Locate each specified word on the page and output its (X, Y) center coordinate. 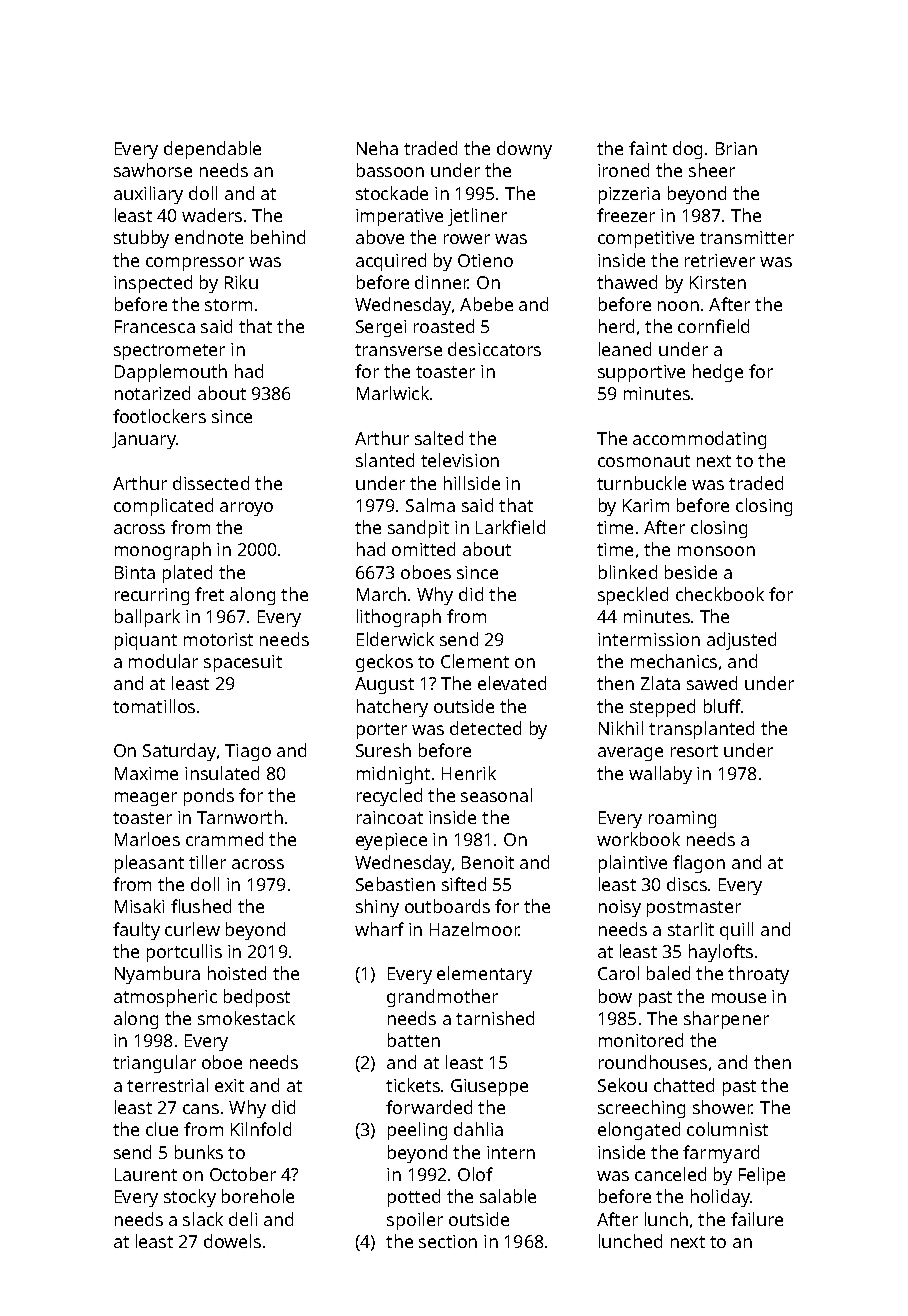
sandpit (418, 529)
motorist (218, 639)
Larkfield (510, 527)
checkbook (720, 594)
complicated (163, 507)
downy (524, 150)
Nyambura (157, 975)
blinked (628, 572)
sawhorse (153, 170)
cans (201, 1109)
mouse (739, 998)
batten (414, 1040)
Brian (736, 148)
